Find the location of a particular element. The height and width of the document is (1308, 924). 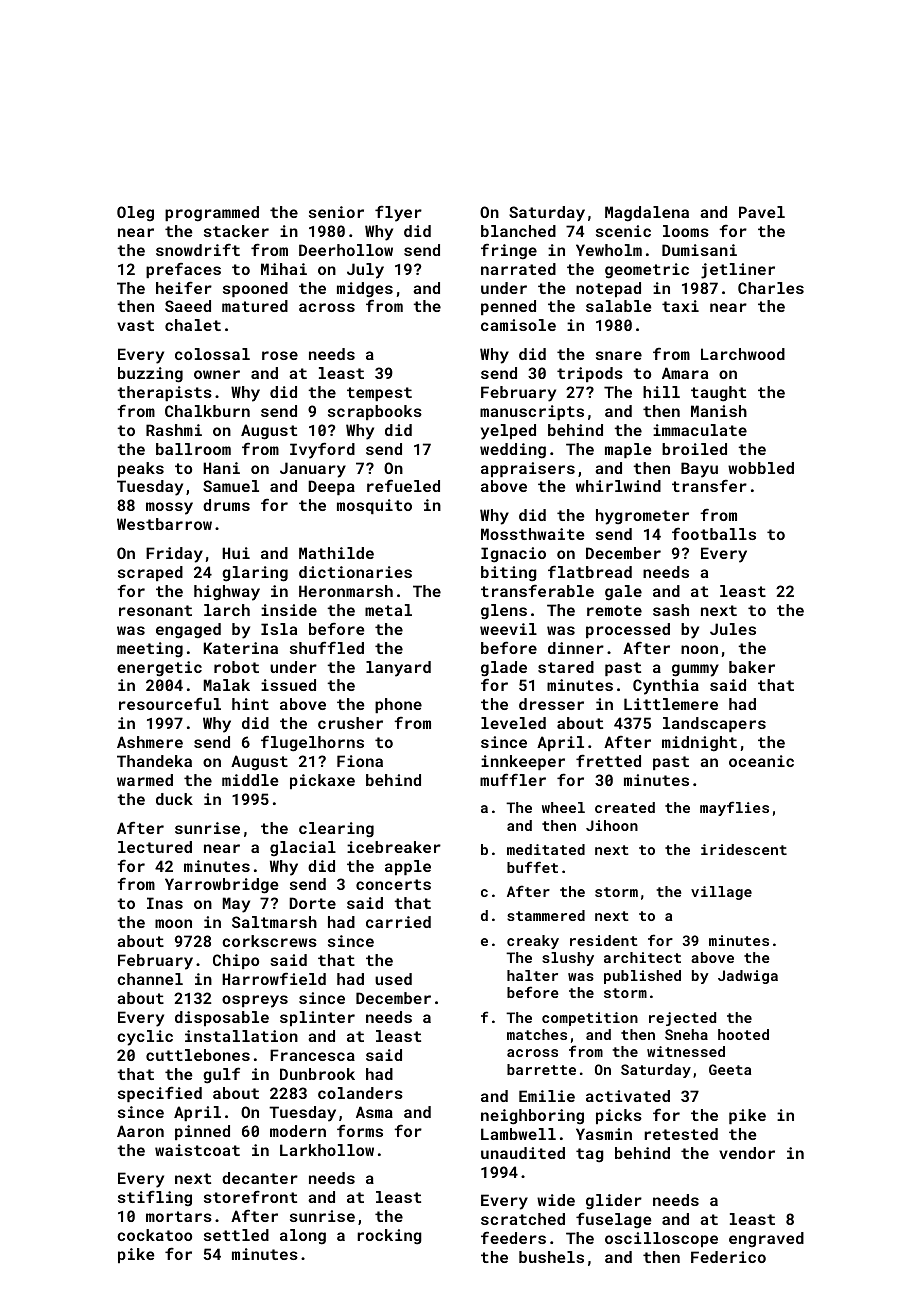

footballs is located at coordinates (714, 533).
